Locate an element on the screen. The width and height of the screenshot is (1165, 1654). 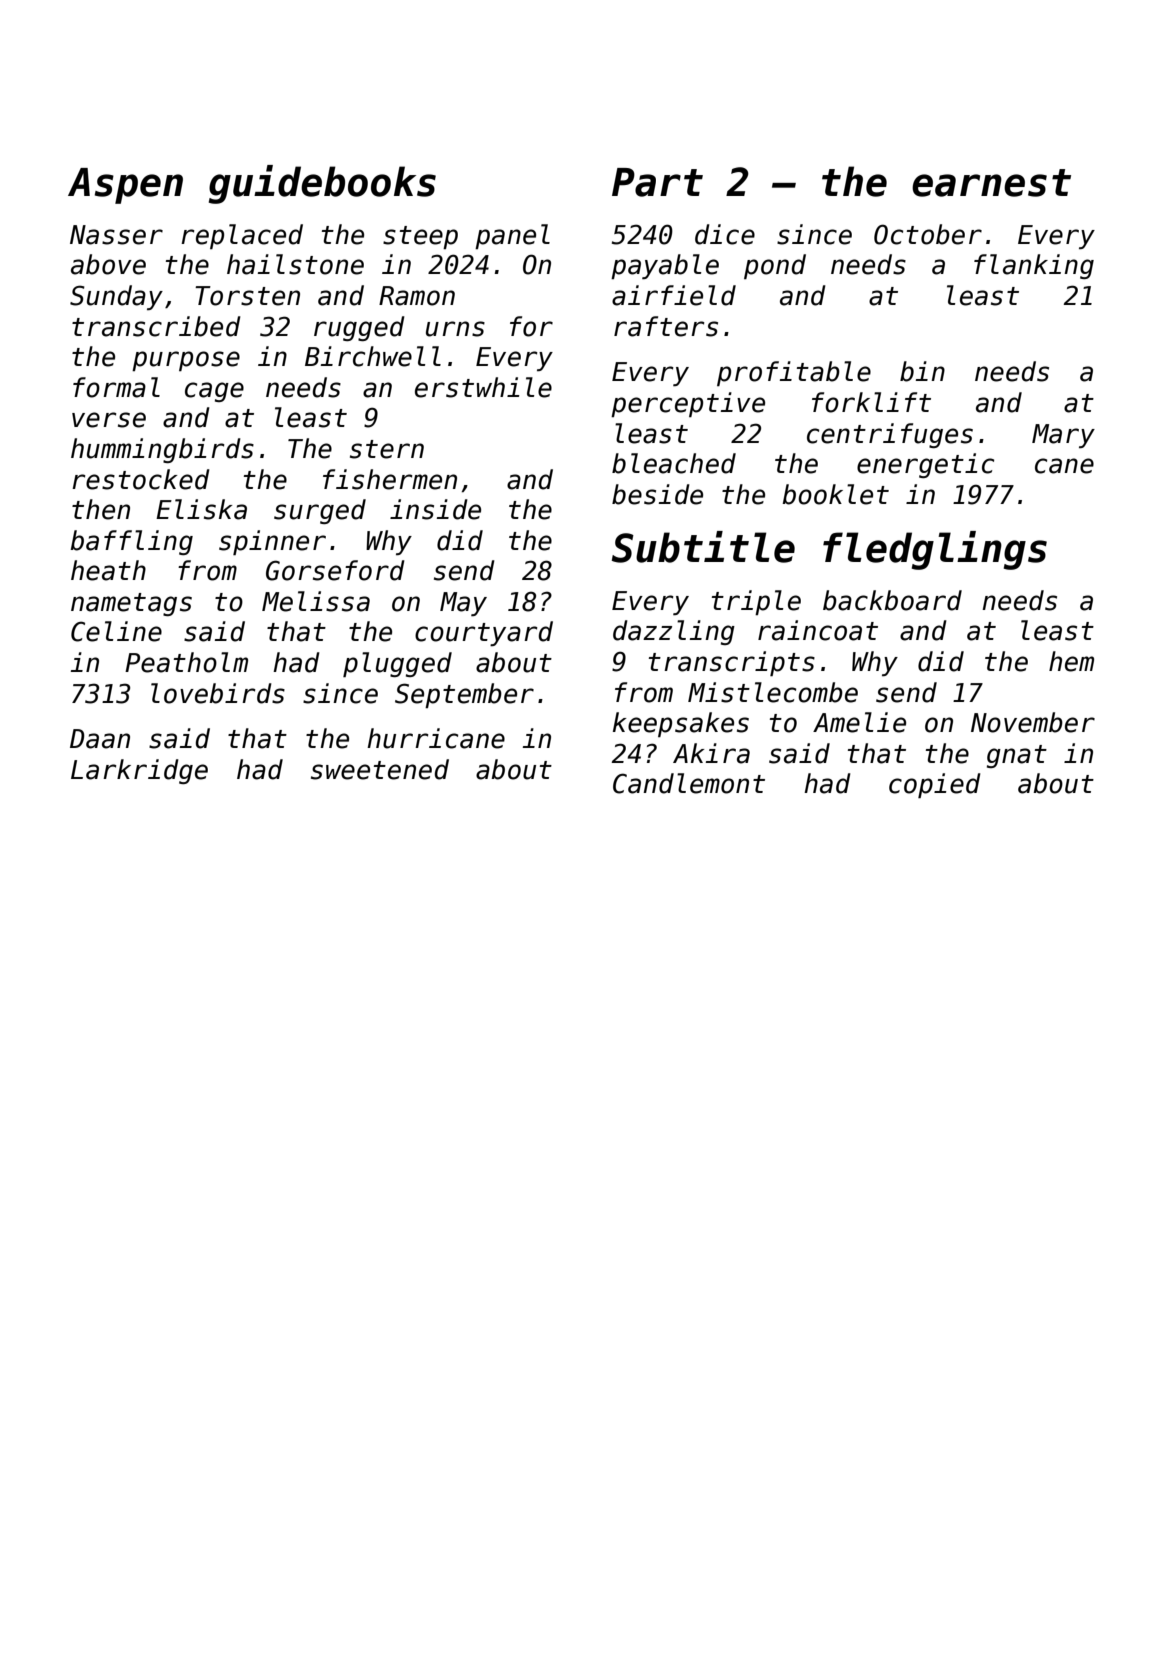
hem is located at coordinates (1071, 661).
